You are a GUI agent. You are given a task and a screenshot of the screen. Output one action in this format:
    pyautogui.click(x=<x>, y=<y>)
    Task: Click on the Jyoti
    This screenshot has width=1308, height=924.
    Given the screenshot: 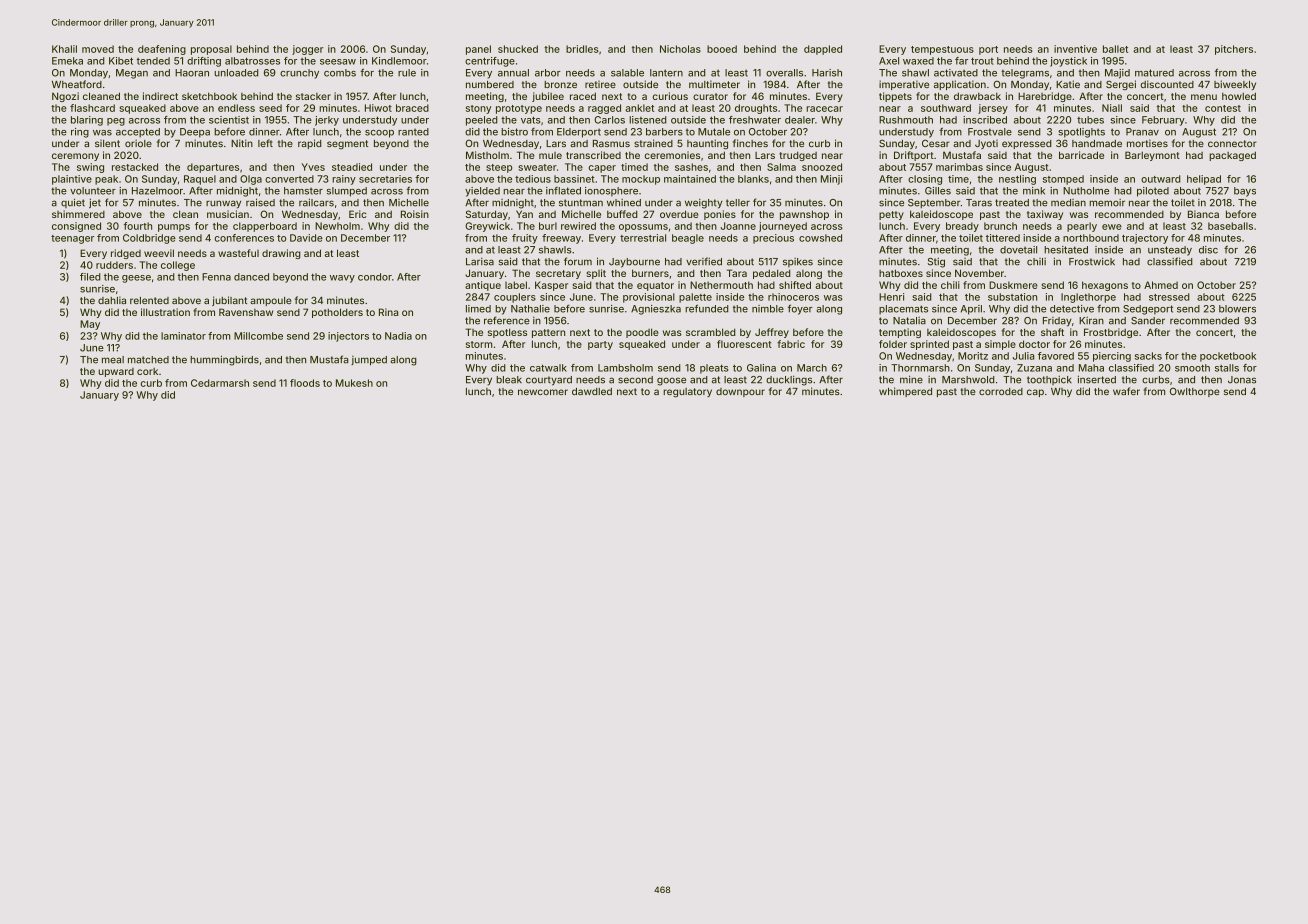 What is the action you would take?
    pyautogui.click(x=986, y=144)
